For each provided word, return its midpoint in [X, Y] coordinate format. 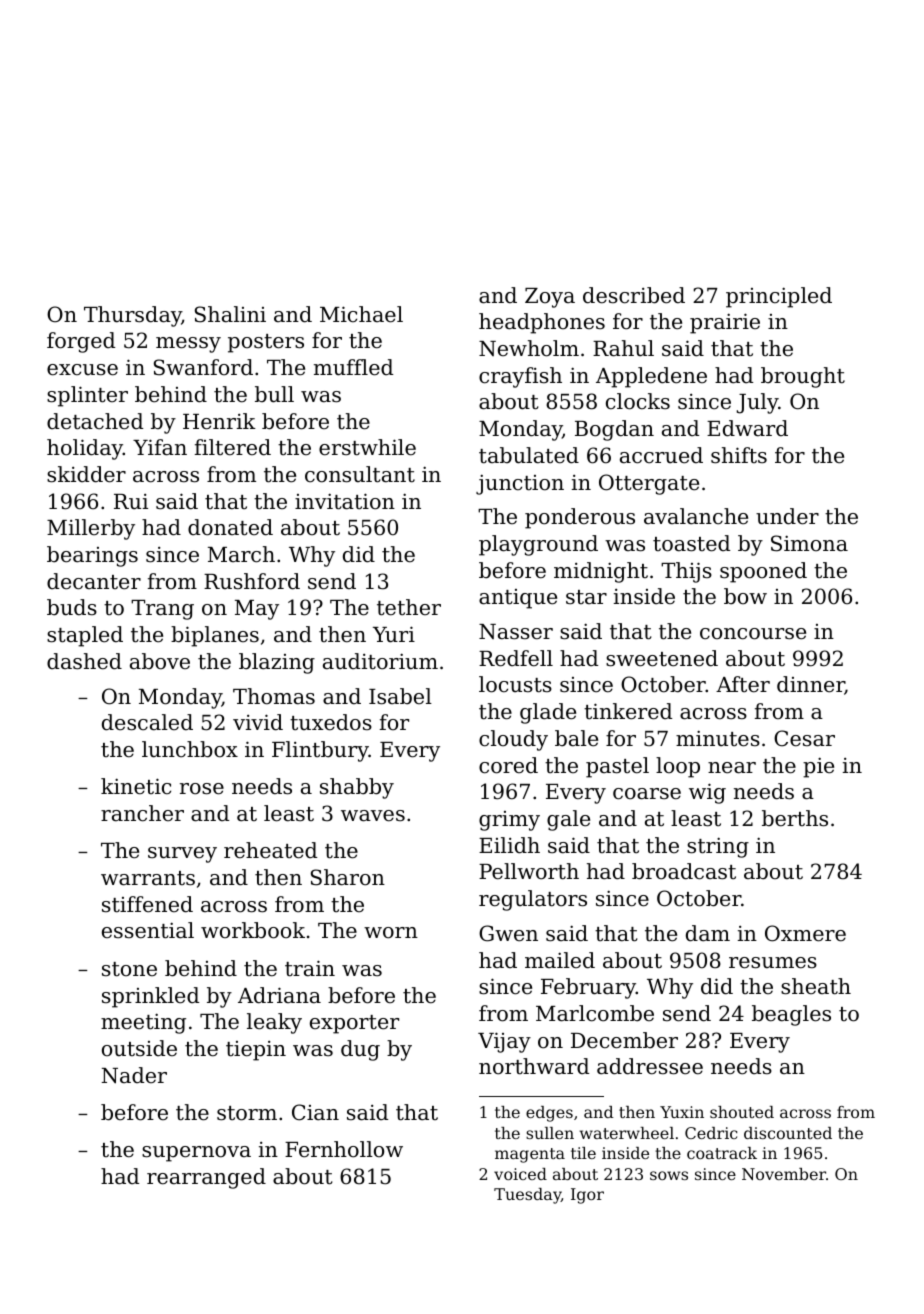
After [743, 684]
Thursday [133, 316]
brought [803, 377]
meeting [143, 1023]
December [624, 1040]
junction [520, 484]
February [588, 988]
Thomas [274, 696]
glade [548, 713]
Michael [361, 314]
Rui [131, 502]
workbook [253, 930]
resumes [773, 963]
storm [247, 1113]
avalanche [696, 516]
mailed [560, 960]
